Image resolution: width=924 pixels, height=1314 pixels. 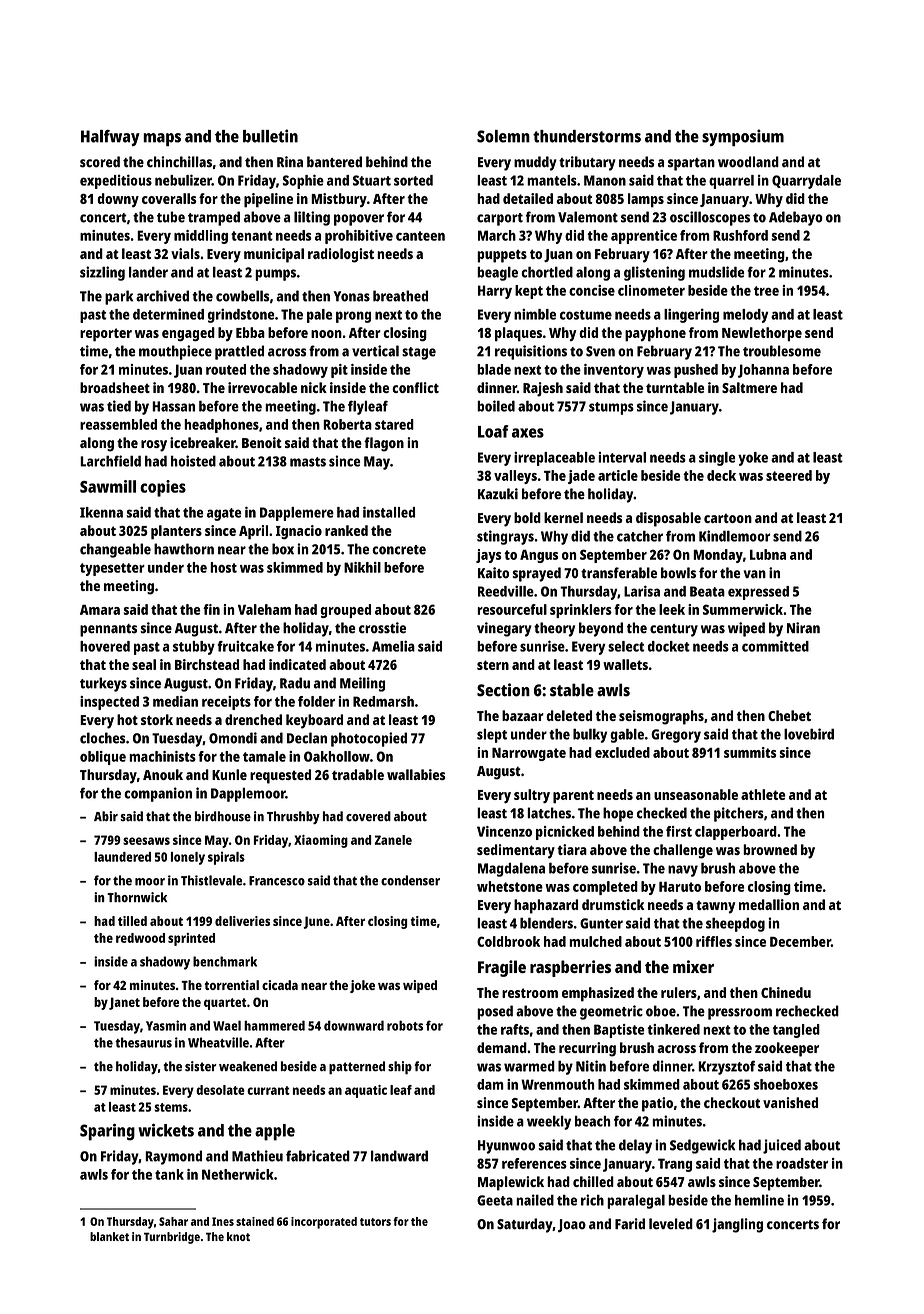 What do you see at coordinates (503, 136) in the document?
I see `Solemn` at bounding box center [503, 136].
